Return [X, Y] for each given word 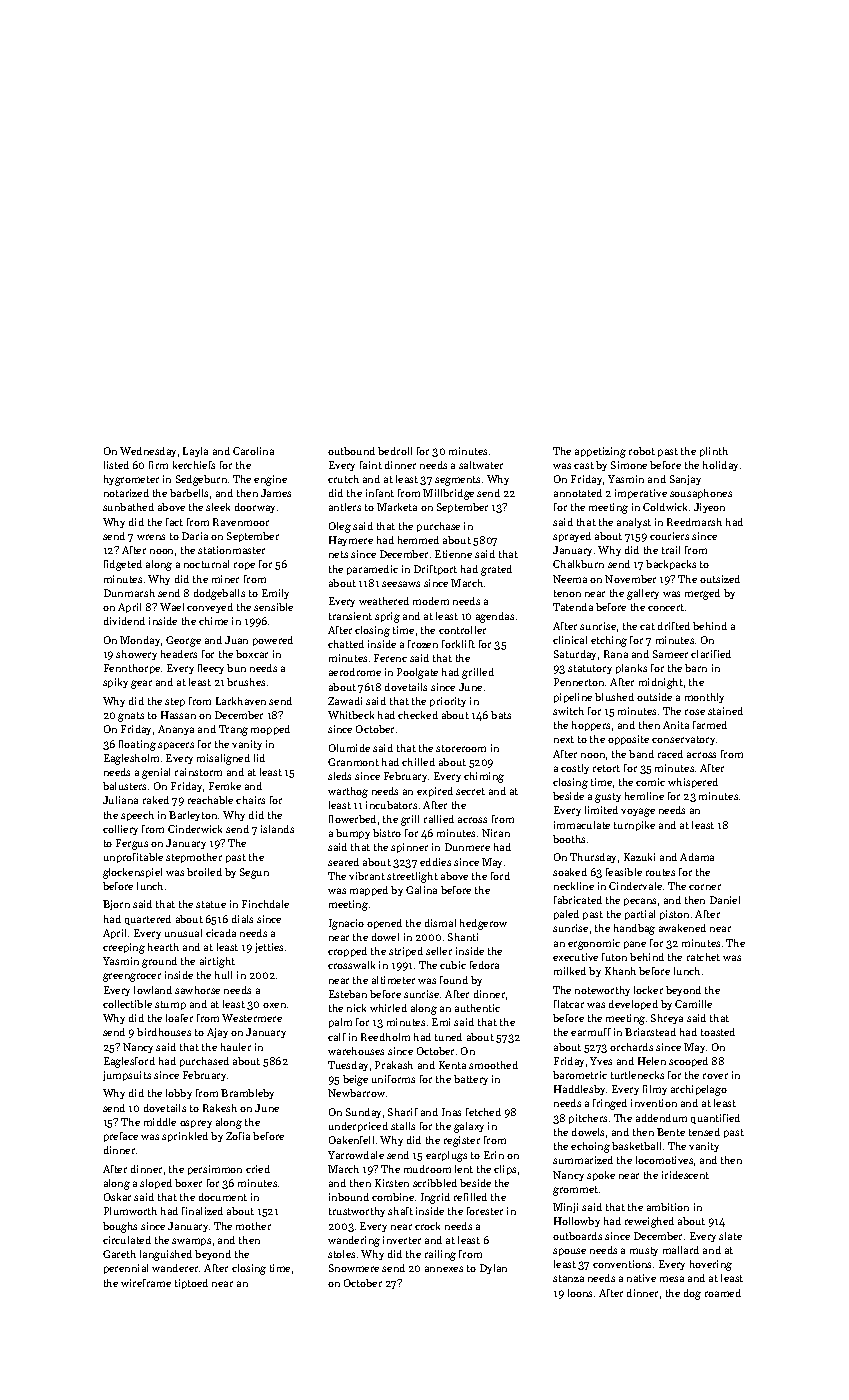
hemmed [418, 540]
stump [170, 1005]
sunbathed [128, 507]
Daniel [725, 900]
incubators [391, 805]
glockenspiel [132, 873]
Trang [233, 730]
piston [674, 915]
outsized [720, 579]
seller [439, 951]
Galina [421, 890]
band [641, 754]
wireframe [146, 1283]
